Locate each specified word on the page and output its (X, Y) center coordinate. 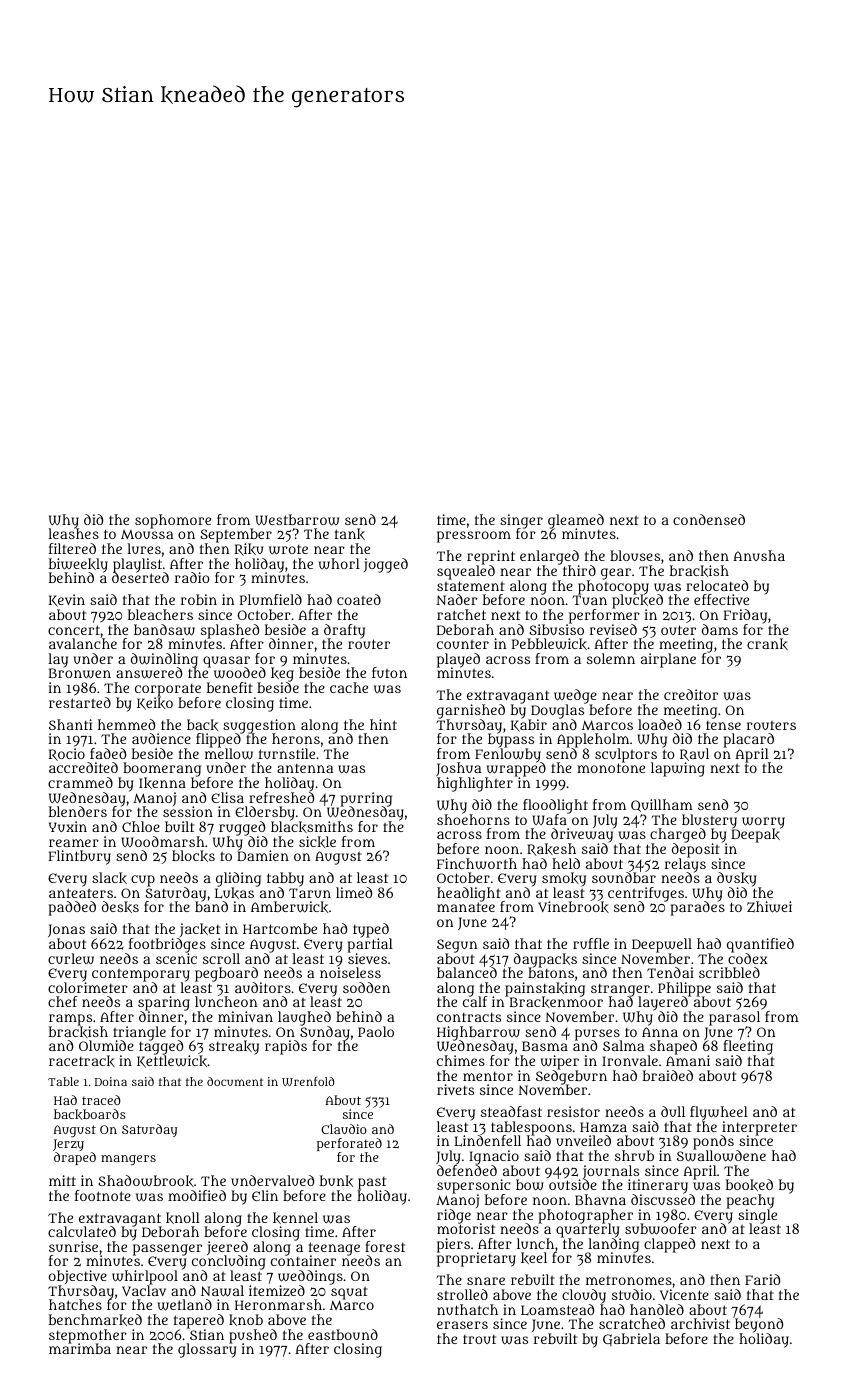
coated (359, 599)
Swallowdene (721, 1156)
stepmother (88, 1336)
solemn (611, 658)
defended (467, 1170)
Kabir (529, 725)
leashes (74, 534)
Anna (660, 1032)
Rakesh (551, 849)
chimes (461, 1060)
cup (143, 881)
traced (101, 1100)
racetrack (82, 1061)
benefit (230, 687)
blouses (635, 555)
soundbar (624, 877)
